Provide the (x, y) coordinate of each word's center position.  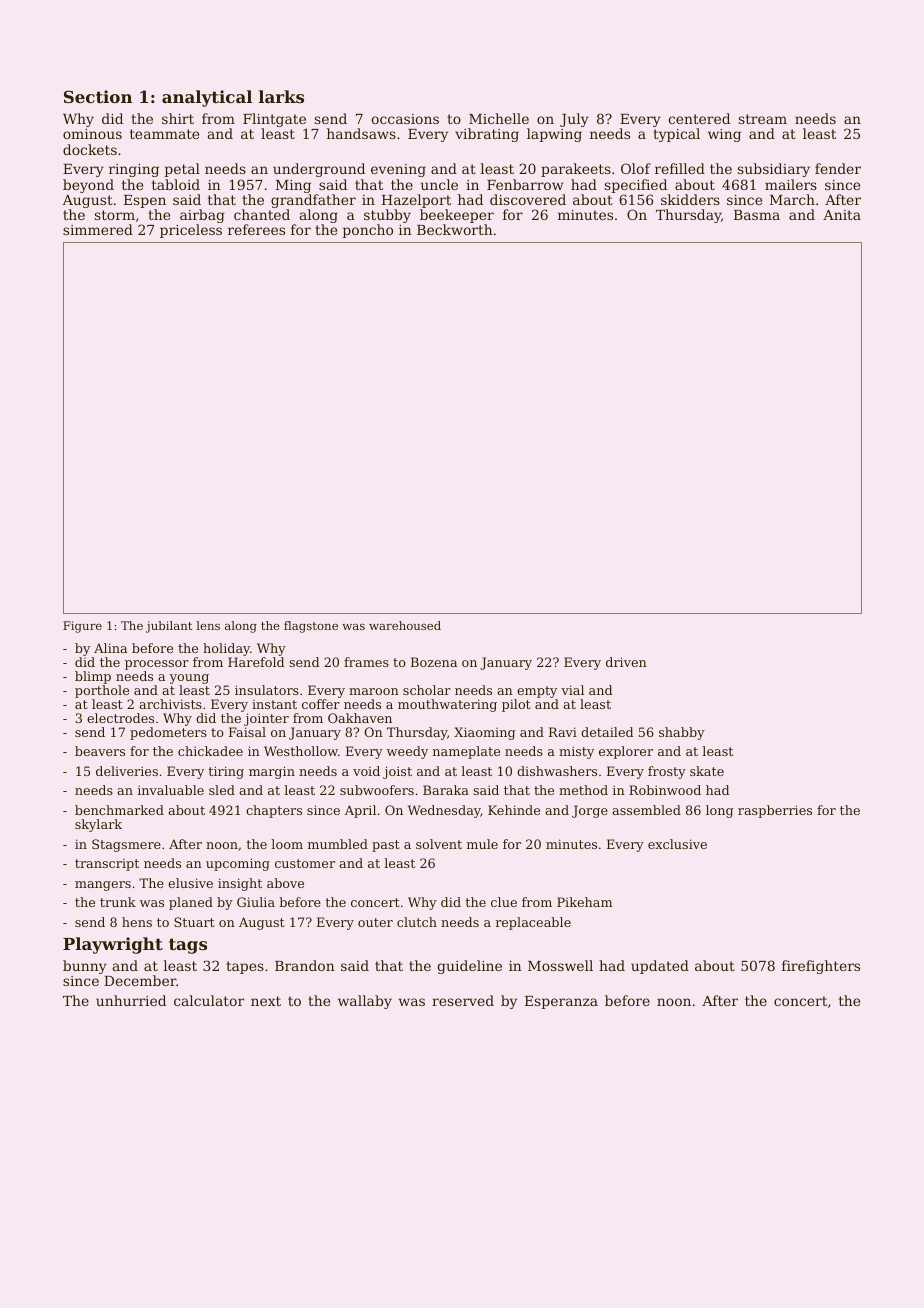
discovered (528, 199)
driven (626, 662)
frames (366, 662)
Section (98, 96)
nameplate (466, 752)
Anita (842, 215)
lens (208, 625)
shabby (682, 733)
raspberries (775, 811)
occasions (405, 119)
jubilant (169, 627)
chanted (262, 214)
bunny (85, 967)
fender (838, 168)
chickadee (210, 751)
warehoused (405, 625)
